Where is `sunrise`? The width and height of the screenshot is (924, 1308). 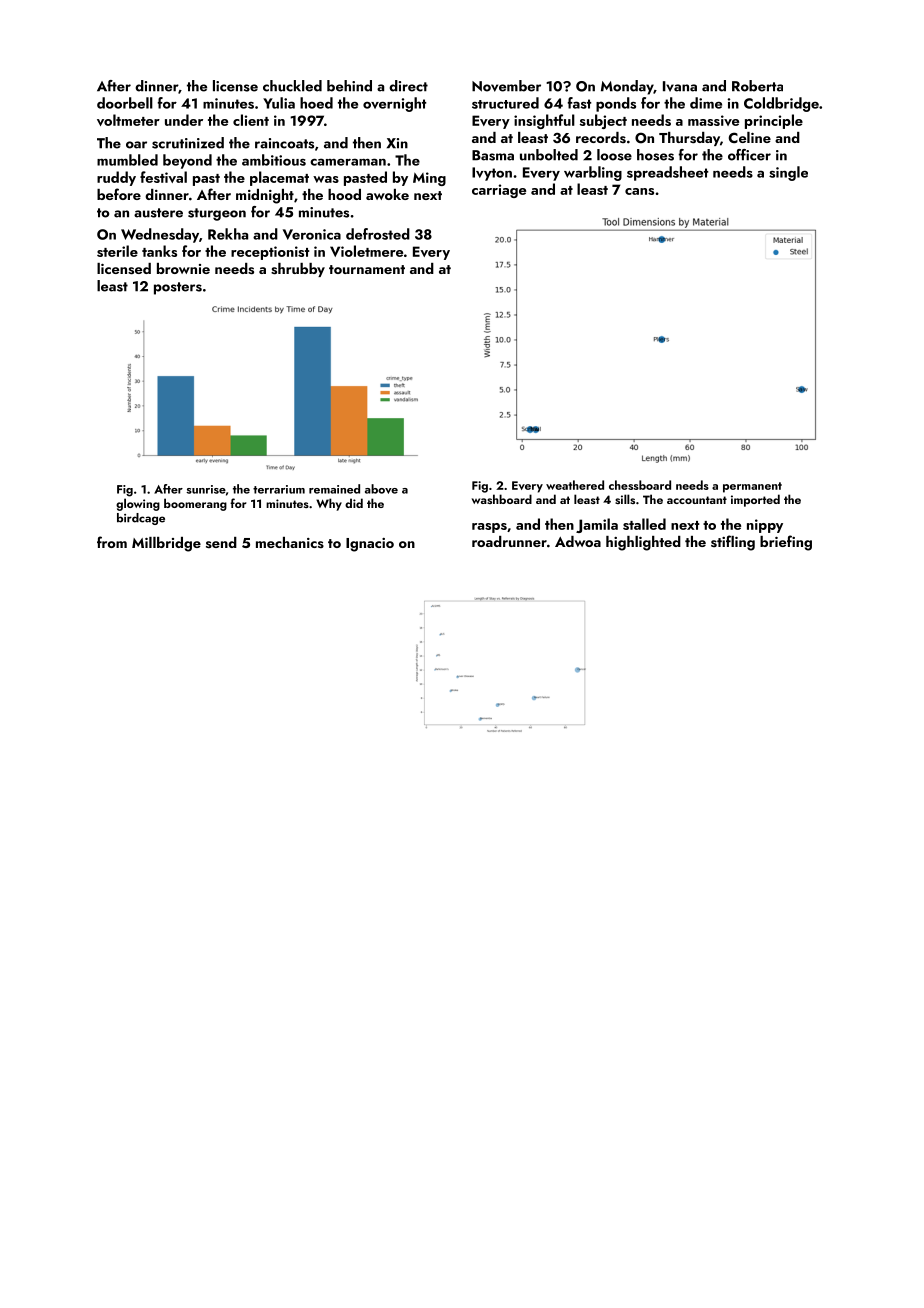
sunrise is located at coordinates (205, 489).
